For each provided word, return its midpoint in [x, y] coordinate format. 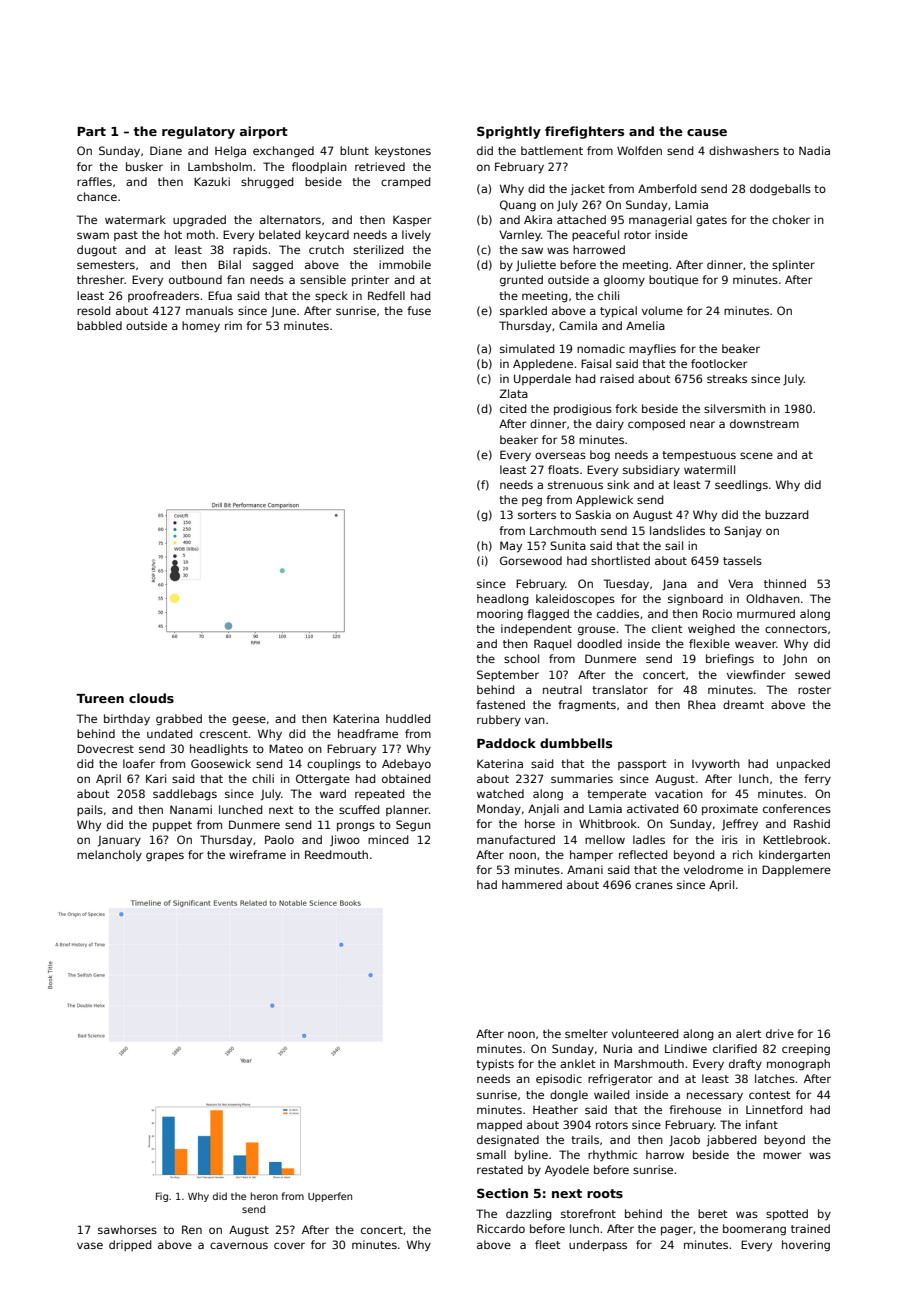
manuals [209, 310]
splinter [793, 266]
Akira [538, 219]
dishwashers [744, 150]
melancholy [109, 855]
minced [388, 839]
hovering [806, 1246]
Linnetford [774, 1109]
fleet [547, 1244]
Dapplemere [796, 870]
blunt [354, 150]
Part [91, 131]
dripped [130, 1245]
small [491, 1154]
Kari [156, 778]
